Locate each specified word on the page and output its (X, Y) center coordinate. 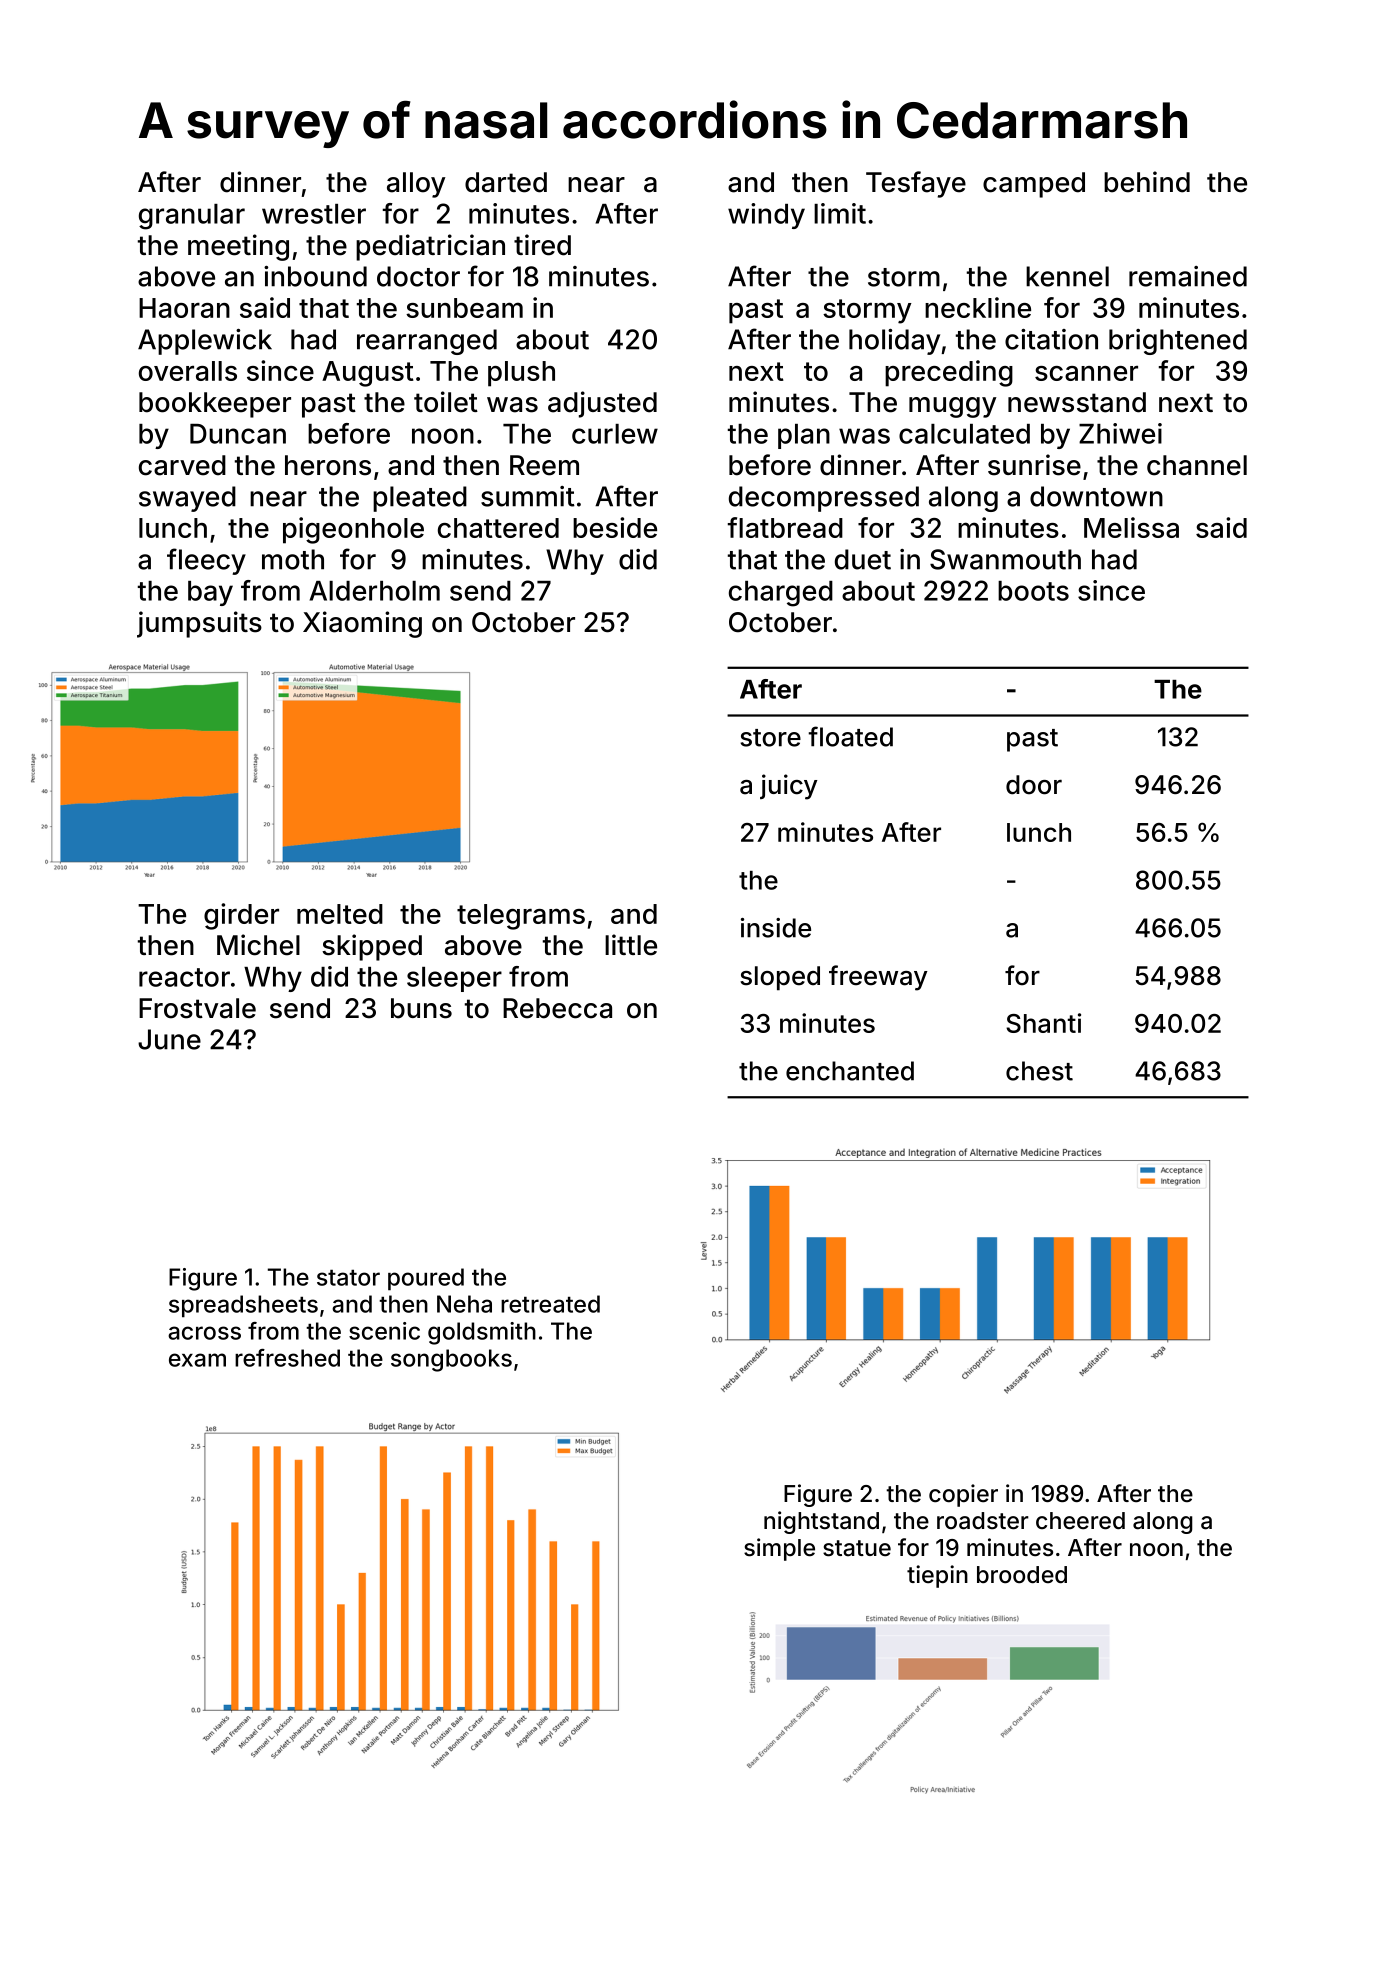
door (1034, 785)
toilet (446, 402)
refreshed (287, 1358)
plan (804, 436)
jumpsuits (199, 624)
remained (1188, 276)
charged (781, 594)
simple (779, 1549)
